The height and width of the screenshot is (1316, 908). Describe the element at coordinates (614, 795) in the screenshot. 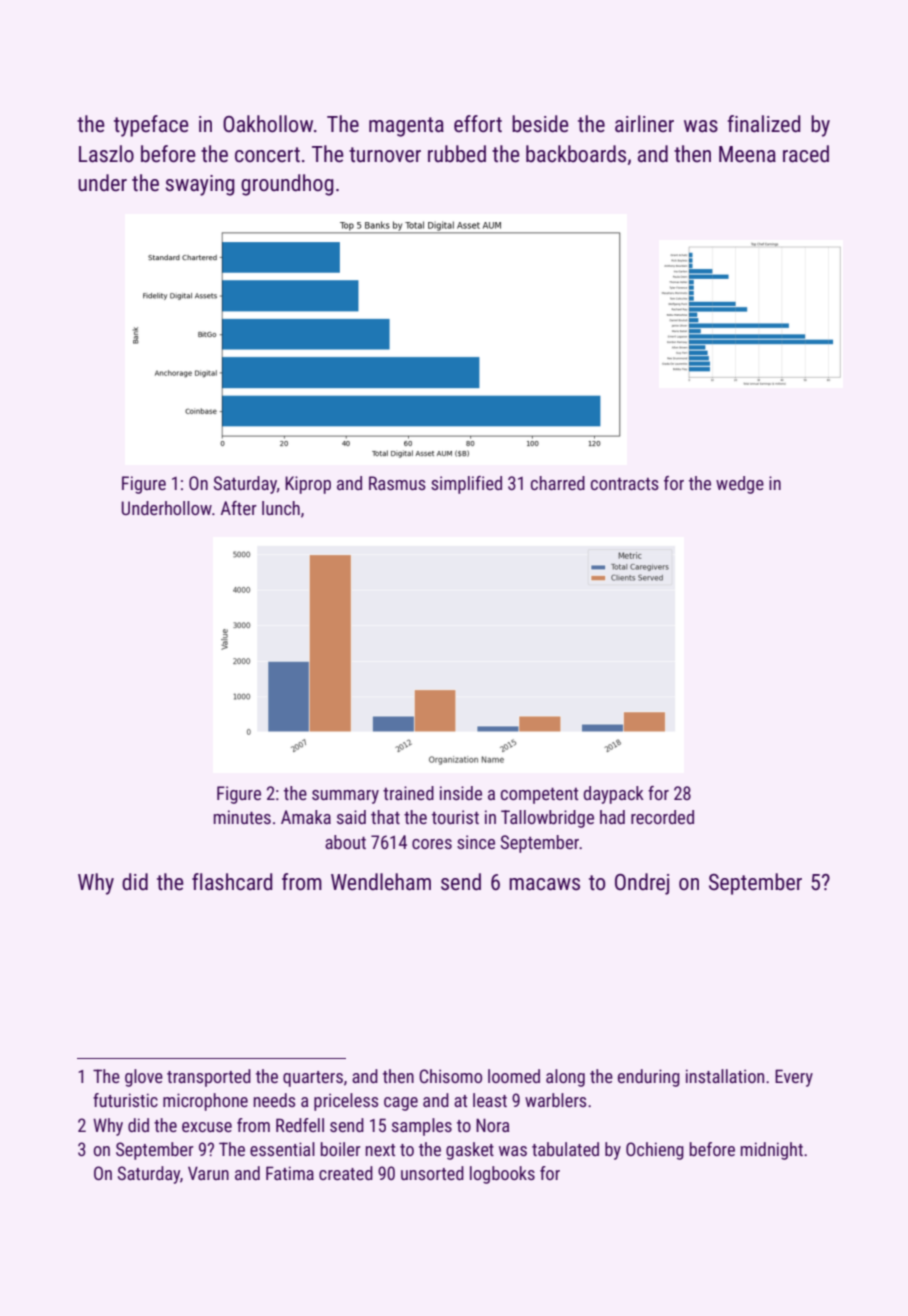

I see `daypack` at that location.
